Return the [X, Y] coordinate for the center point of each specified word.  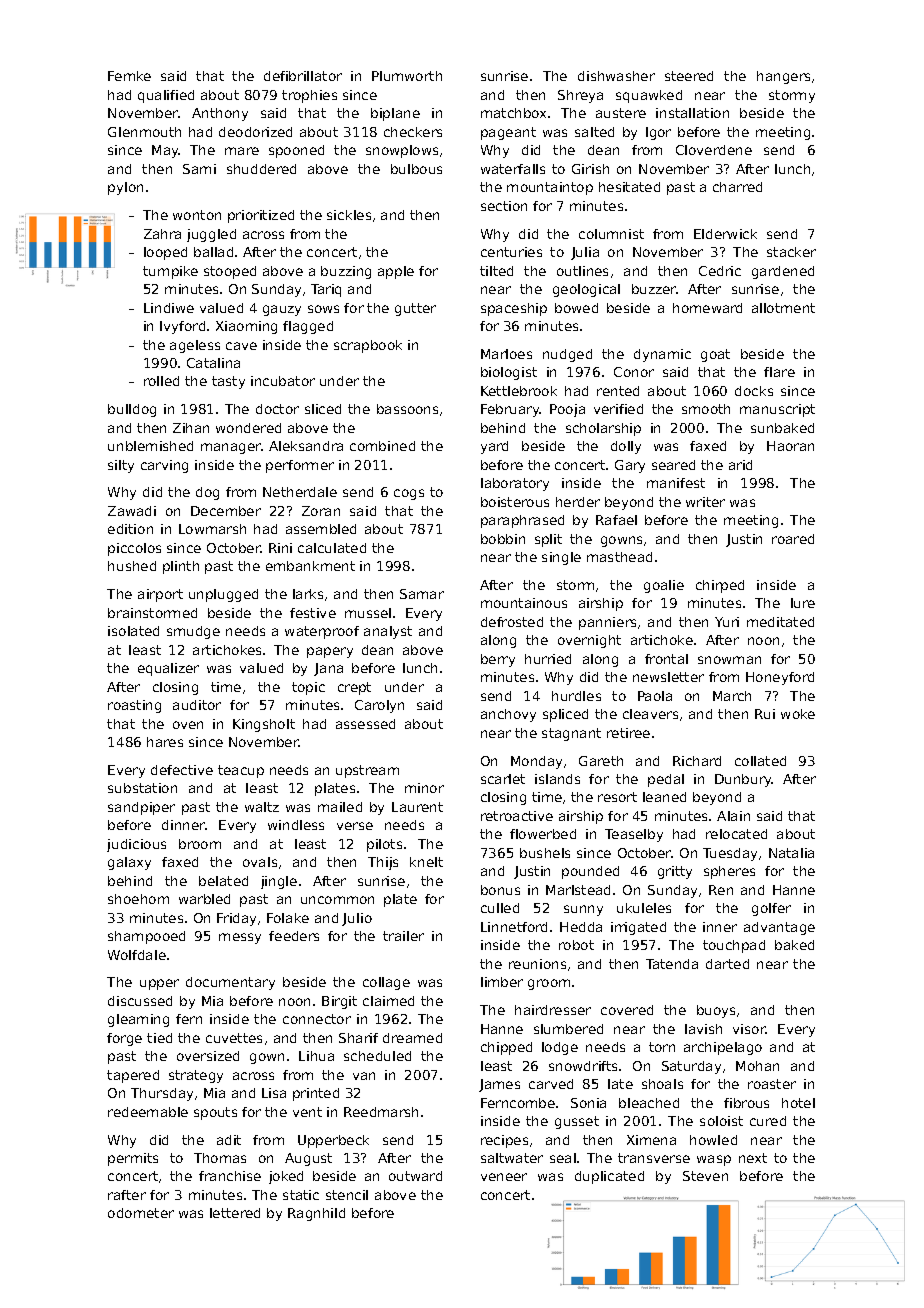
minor [424, 788]
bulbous [416, 169]
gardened [783, 272]
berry [498, 660]
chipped [506, 1048]
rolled [161, 381]
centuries [511, 252]
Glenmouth [144, 132]
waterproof [322, 632]
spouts [215, 1113]
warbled [204, 899]
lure [803, 603]
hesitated [629, 187]
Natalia [791, 853]
